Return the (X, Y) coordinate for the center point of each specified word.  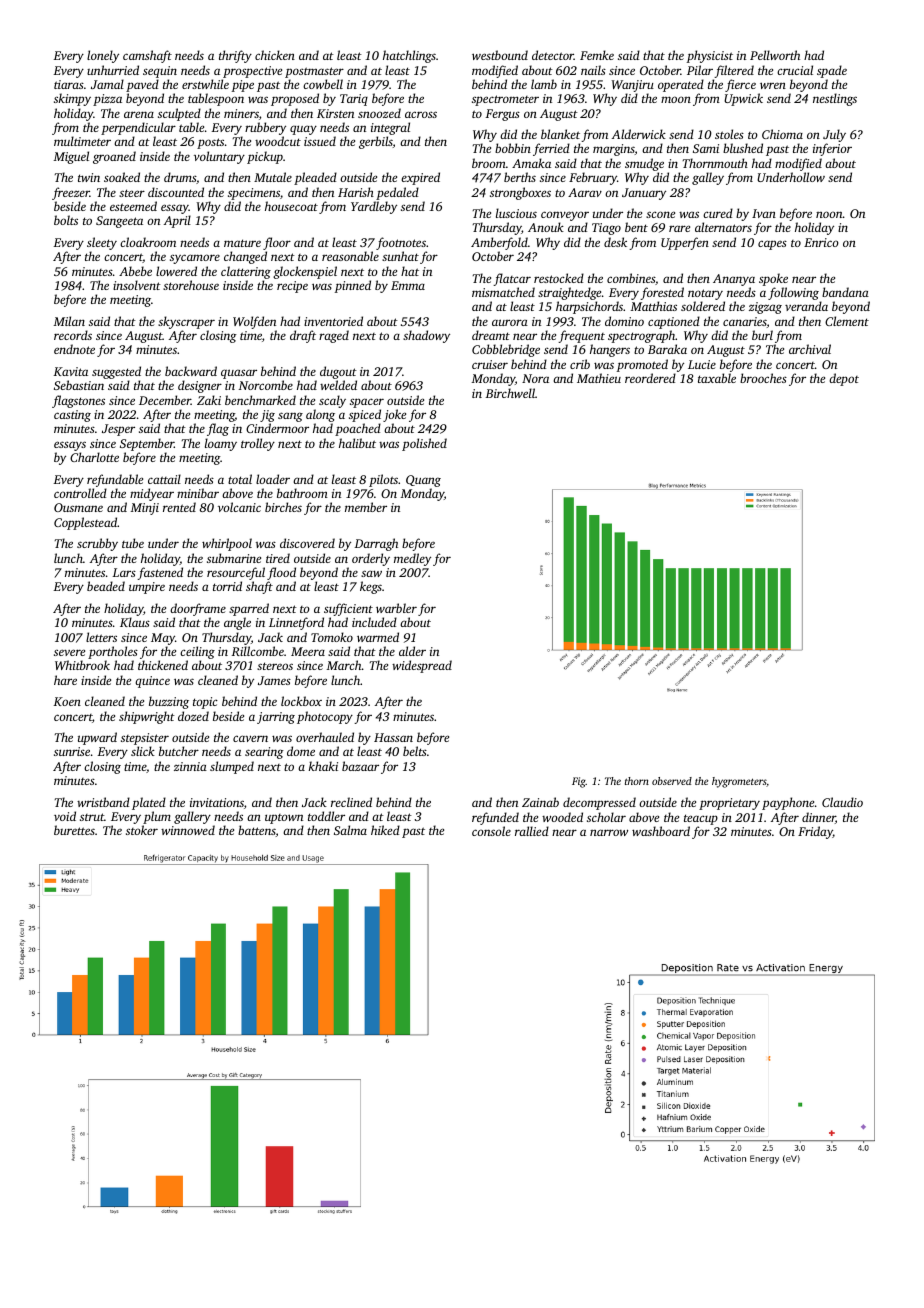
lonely (103, 56)
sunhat (400, 256)
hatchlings (409, 56)
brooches (763, 378)
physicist (710, 56)
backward (191, 371)
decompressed (599, 803)
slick (143, 751)
